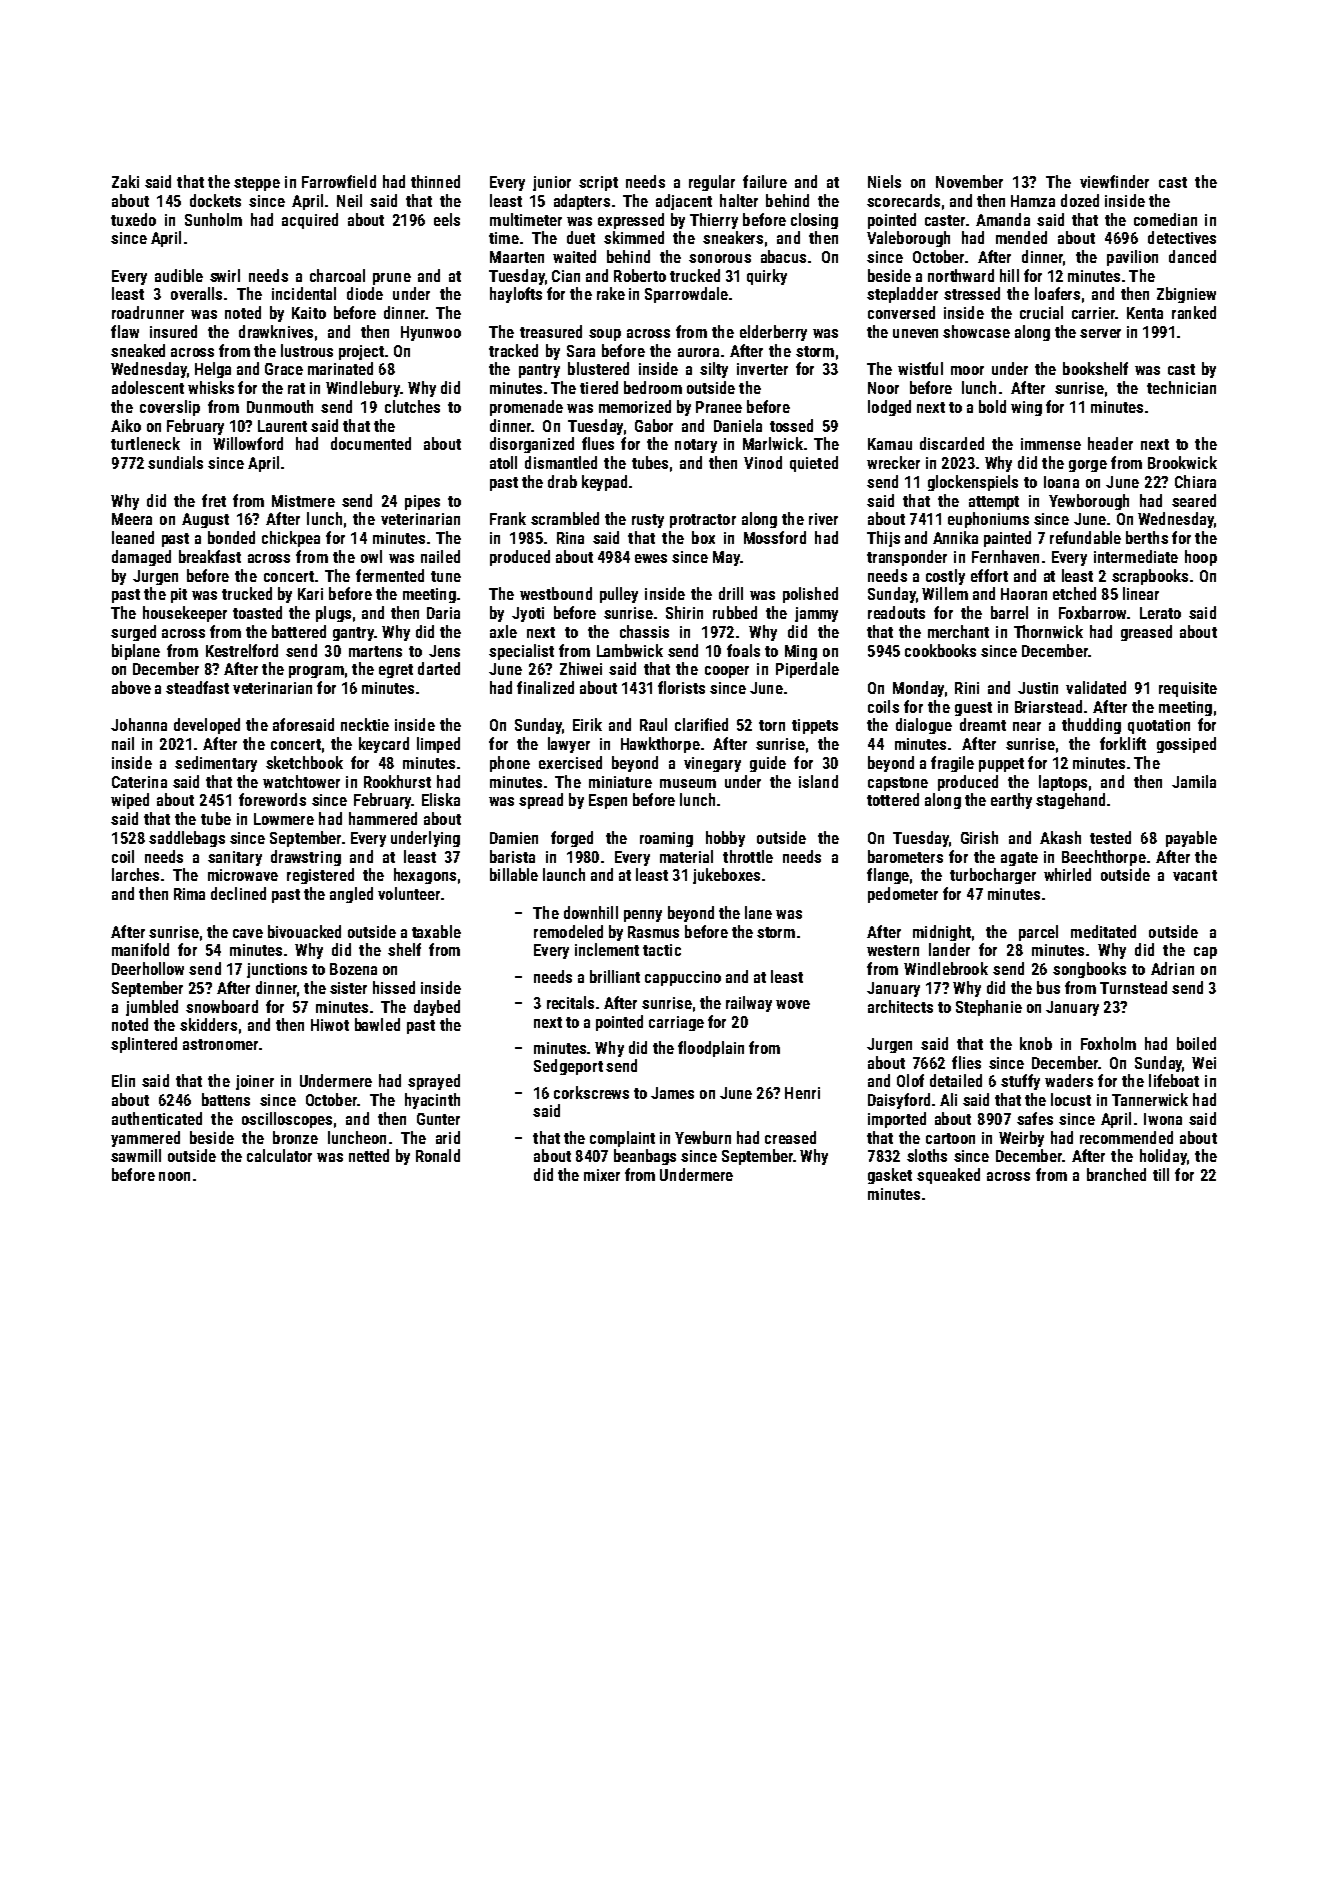 This page has width=1328, height=1878. I want to click on tippets, so click(815, 726).
